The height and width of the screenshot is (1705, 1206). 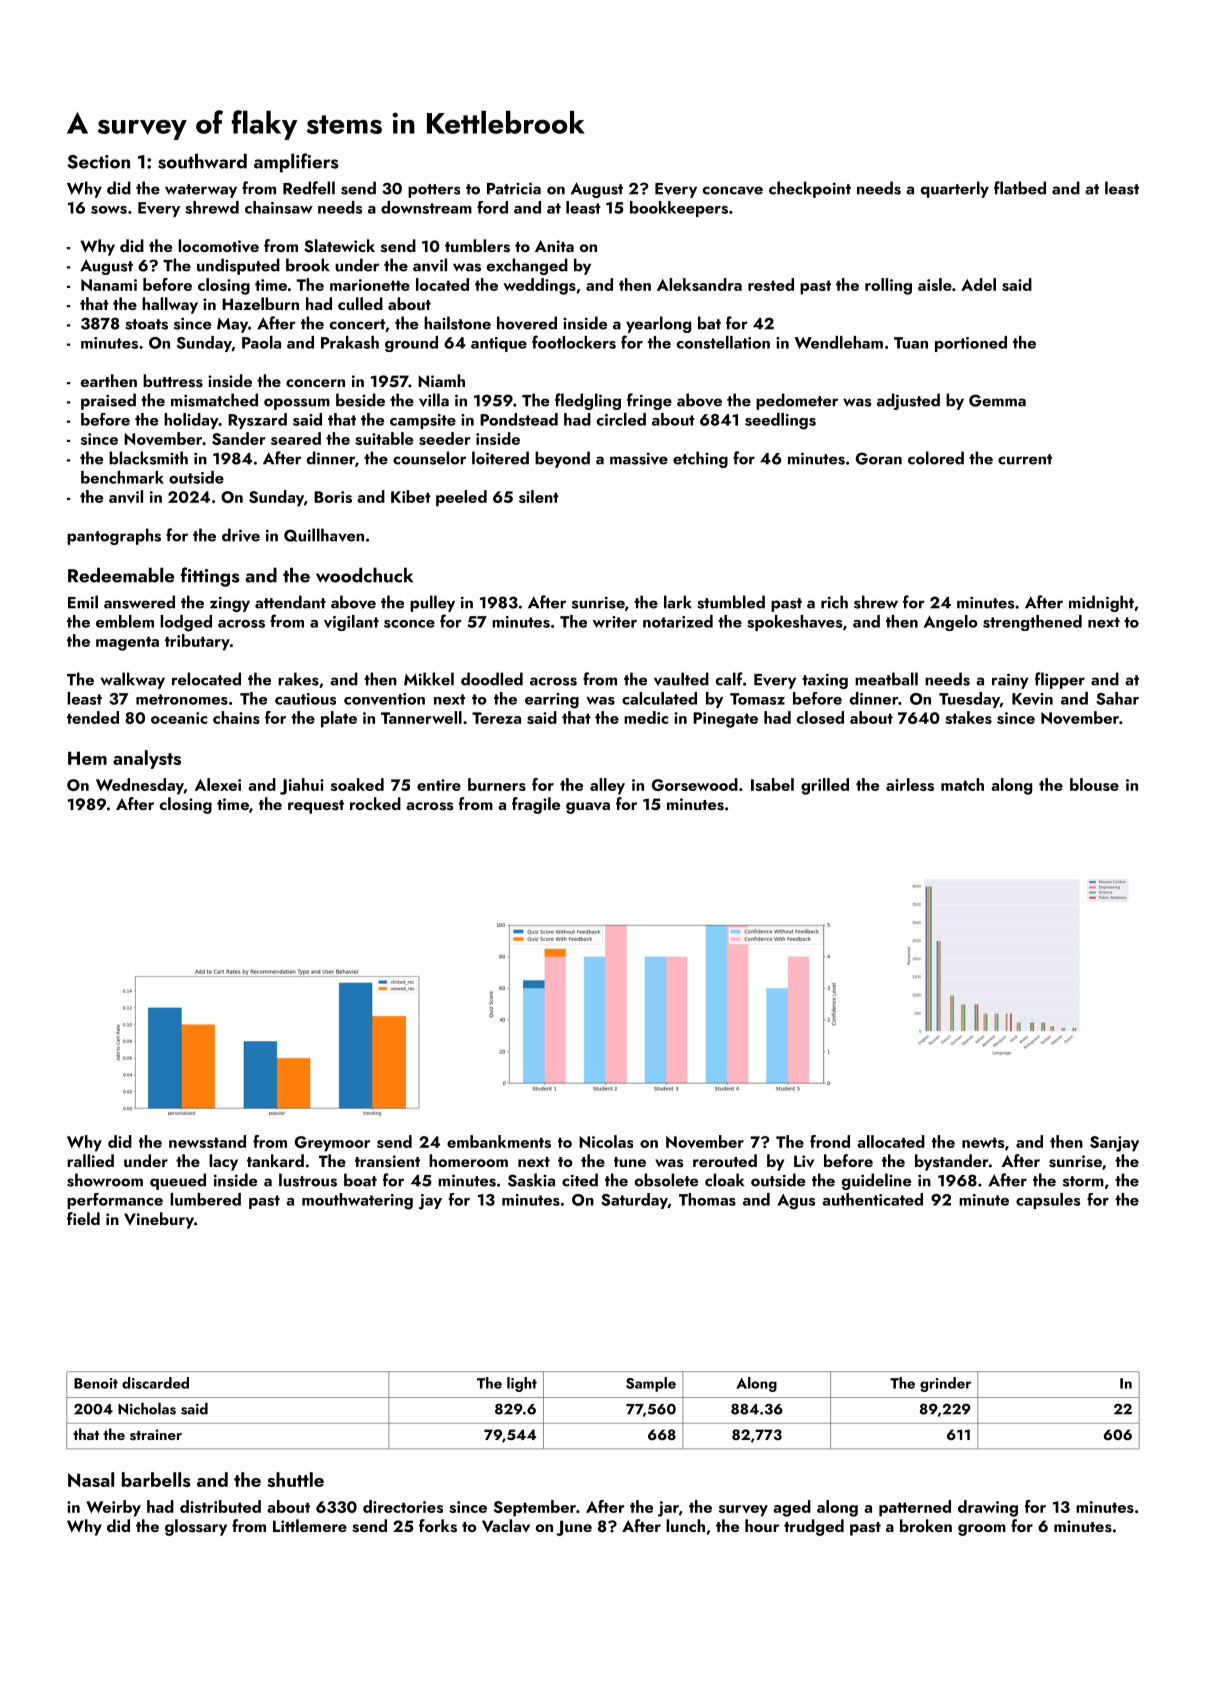 What do you see at coordinates (146, 324) in the screenshot?
I see `stoats` at bounding box center [146, 324].
